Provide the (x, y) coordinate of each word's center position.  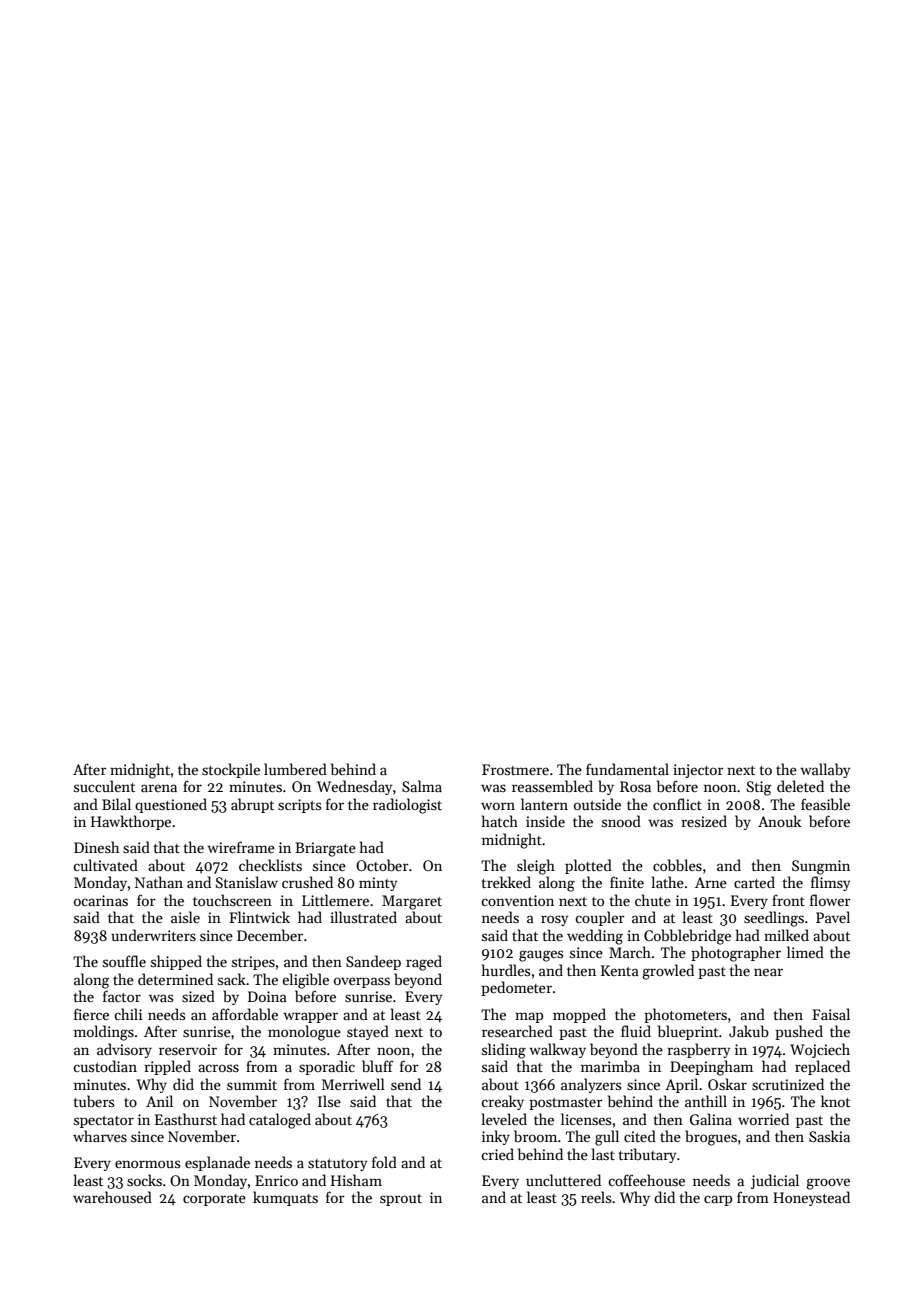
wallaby (825, 770)
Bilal (116, 804)
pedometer (516, 988)
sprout (401, 1200)
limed (805, 952)
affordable (245, 1014)
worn (498, 806)
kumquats (285, 1198)
